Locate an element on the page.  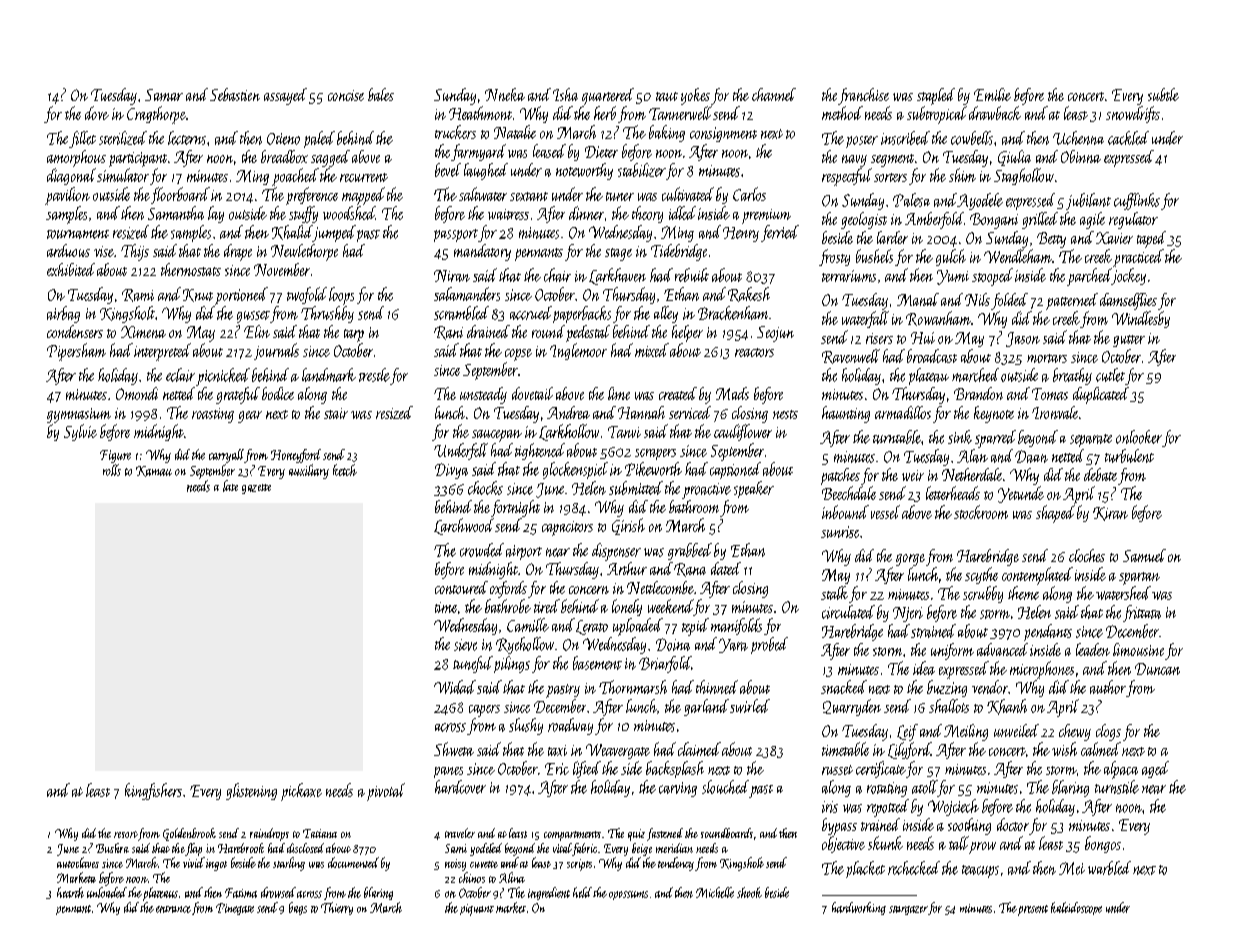
watershed is located at coordinates (1123, 593).
